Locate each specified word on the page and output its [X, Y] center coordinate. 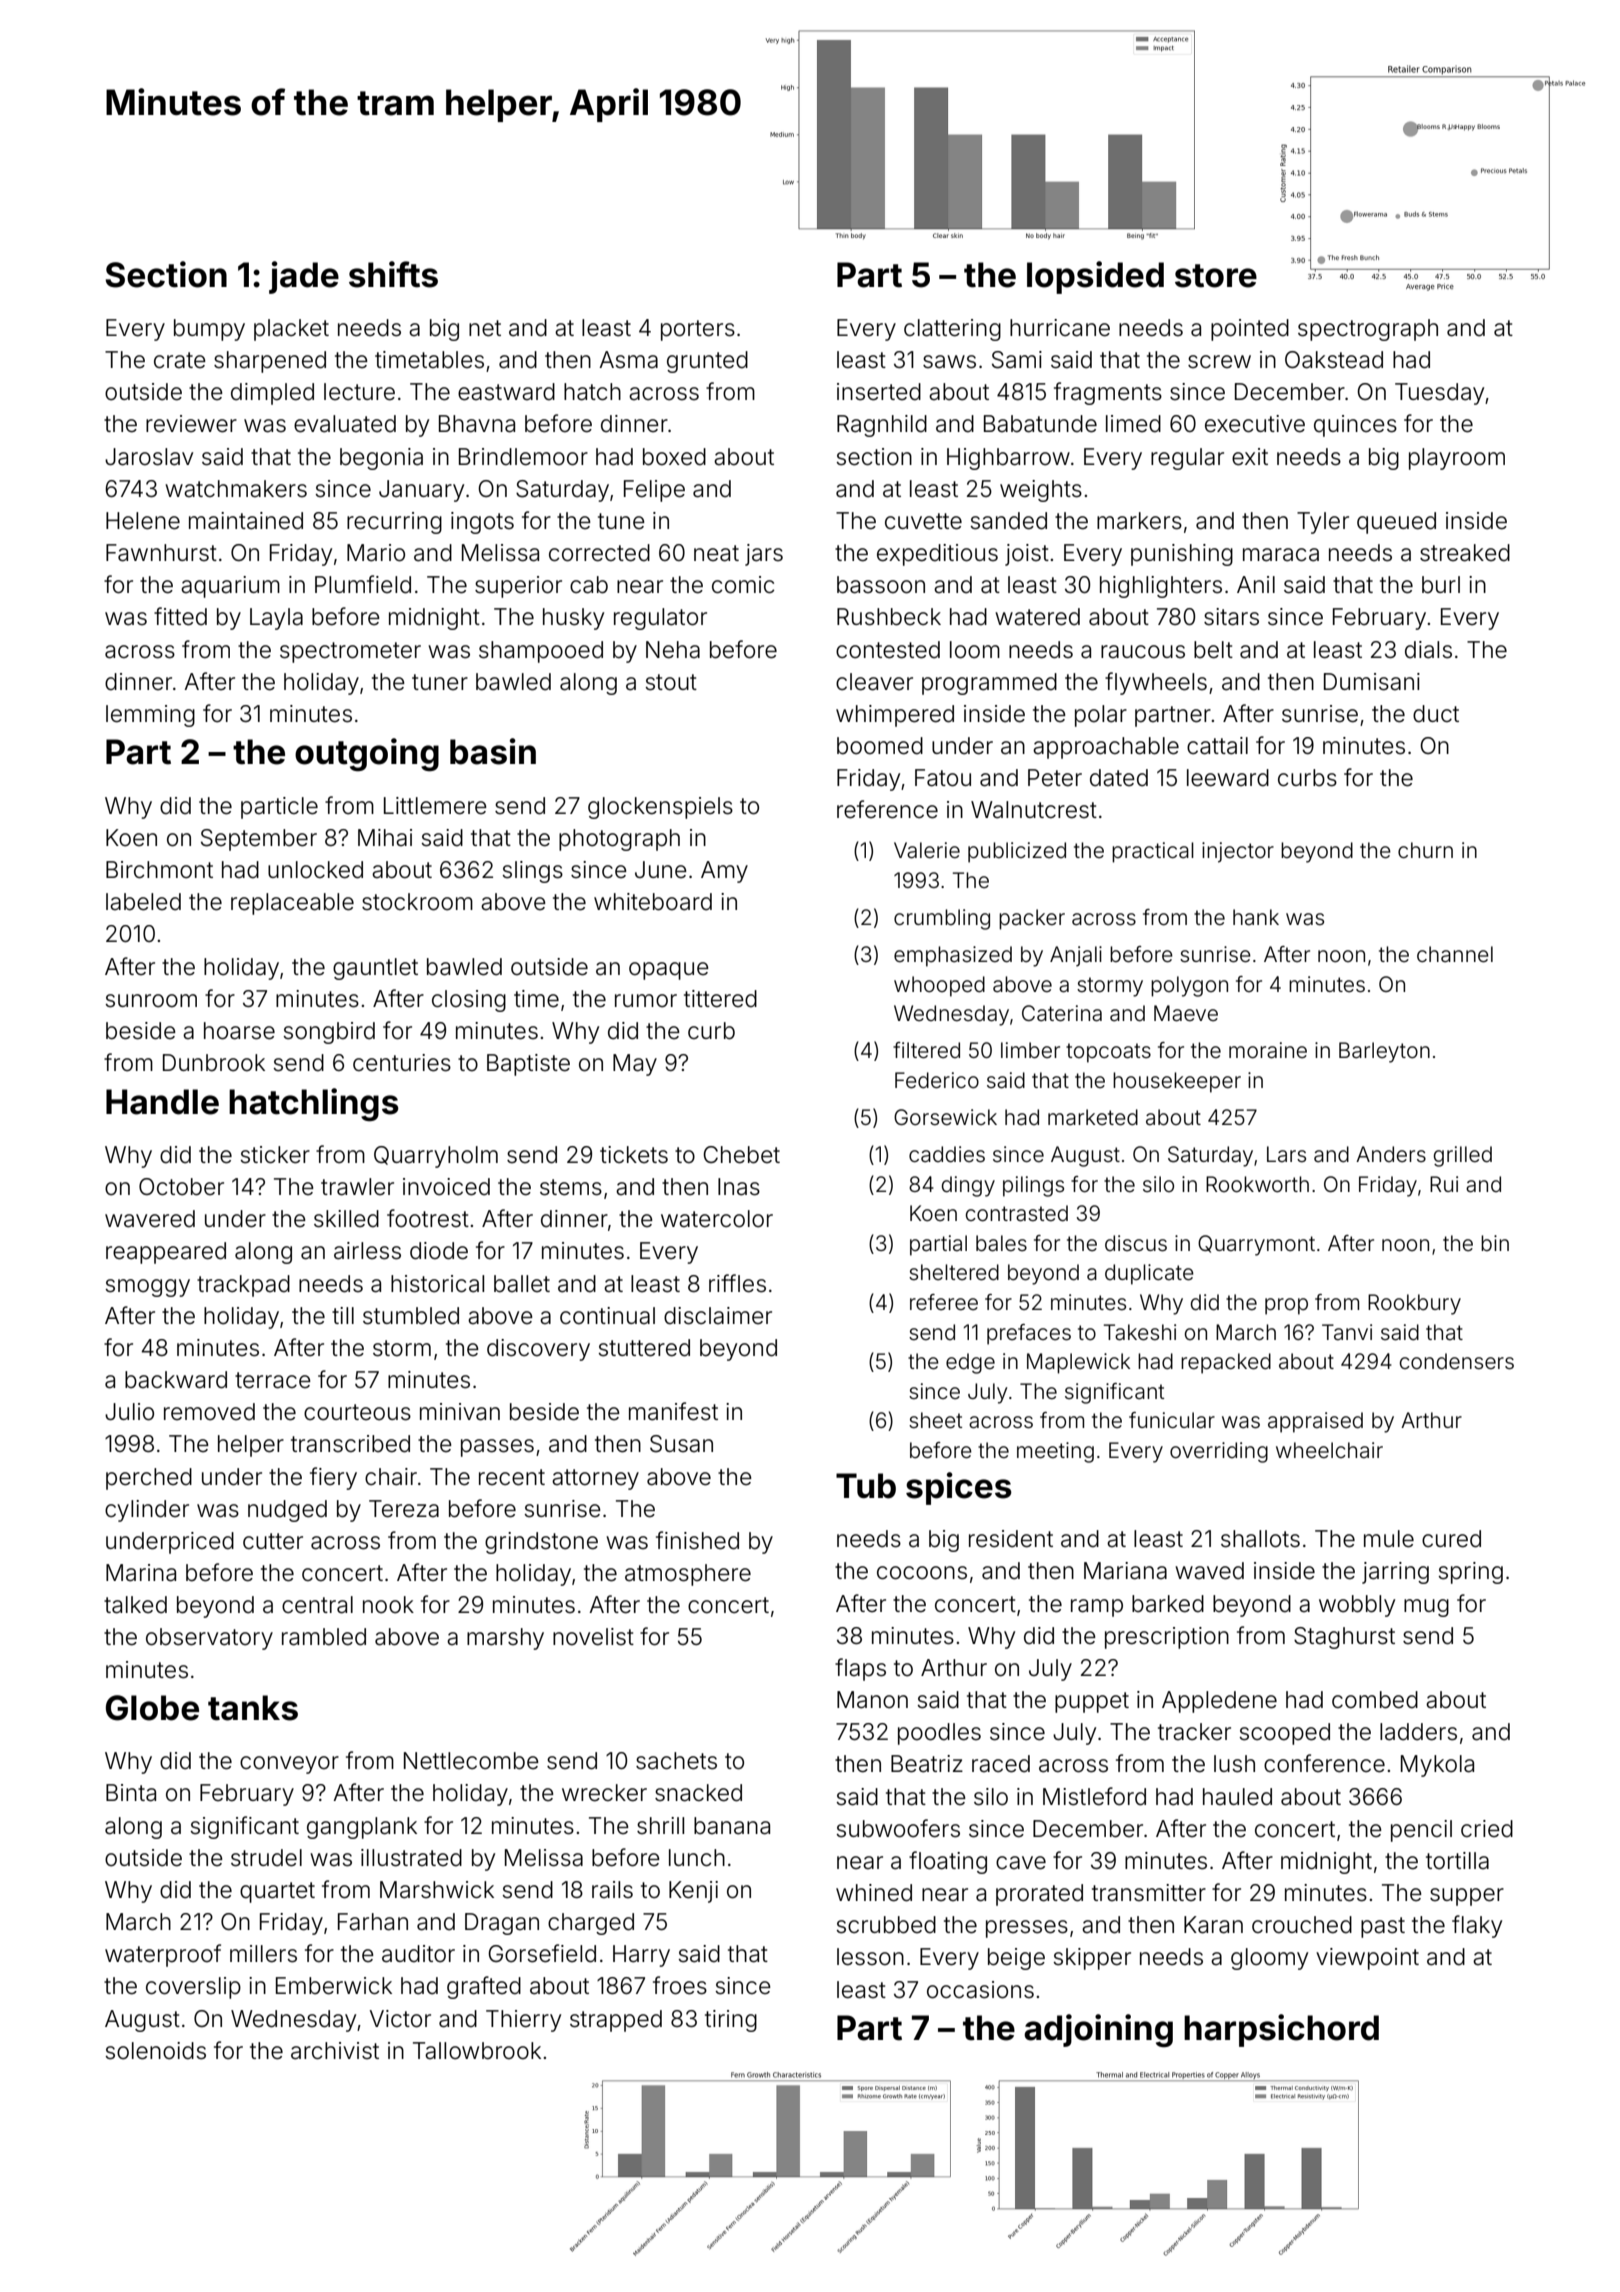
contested [888, 650]
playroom [1457, 459]
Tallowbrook [477, 2051]
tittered [720, 999]
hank [1256, 917]
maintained [246, 521]
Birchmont [159, 870]
